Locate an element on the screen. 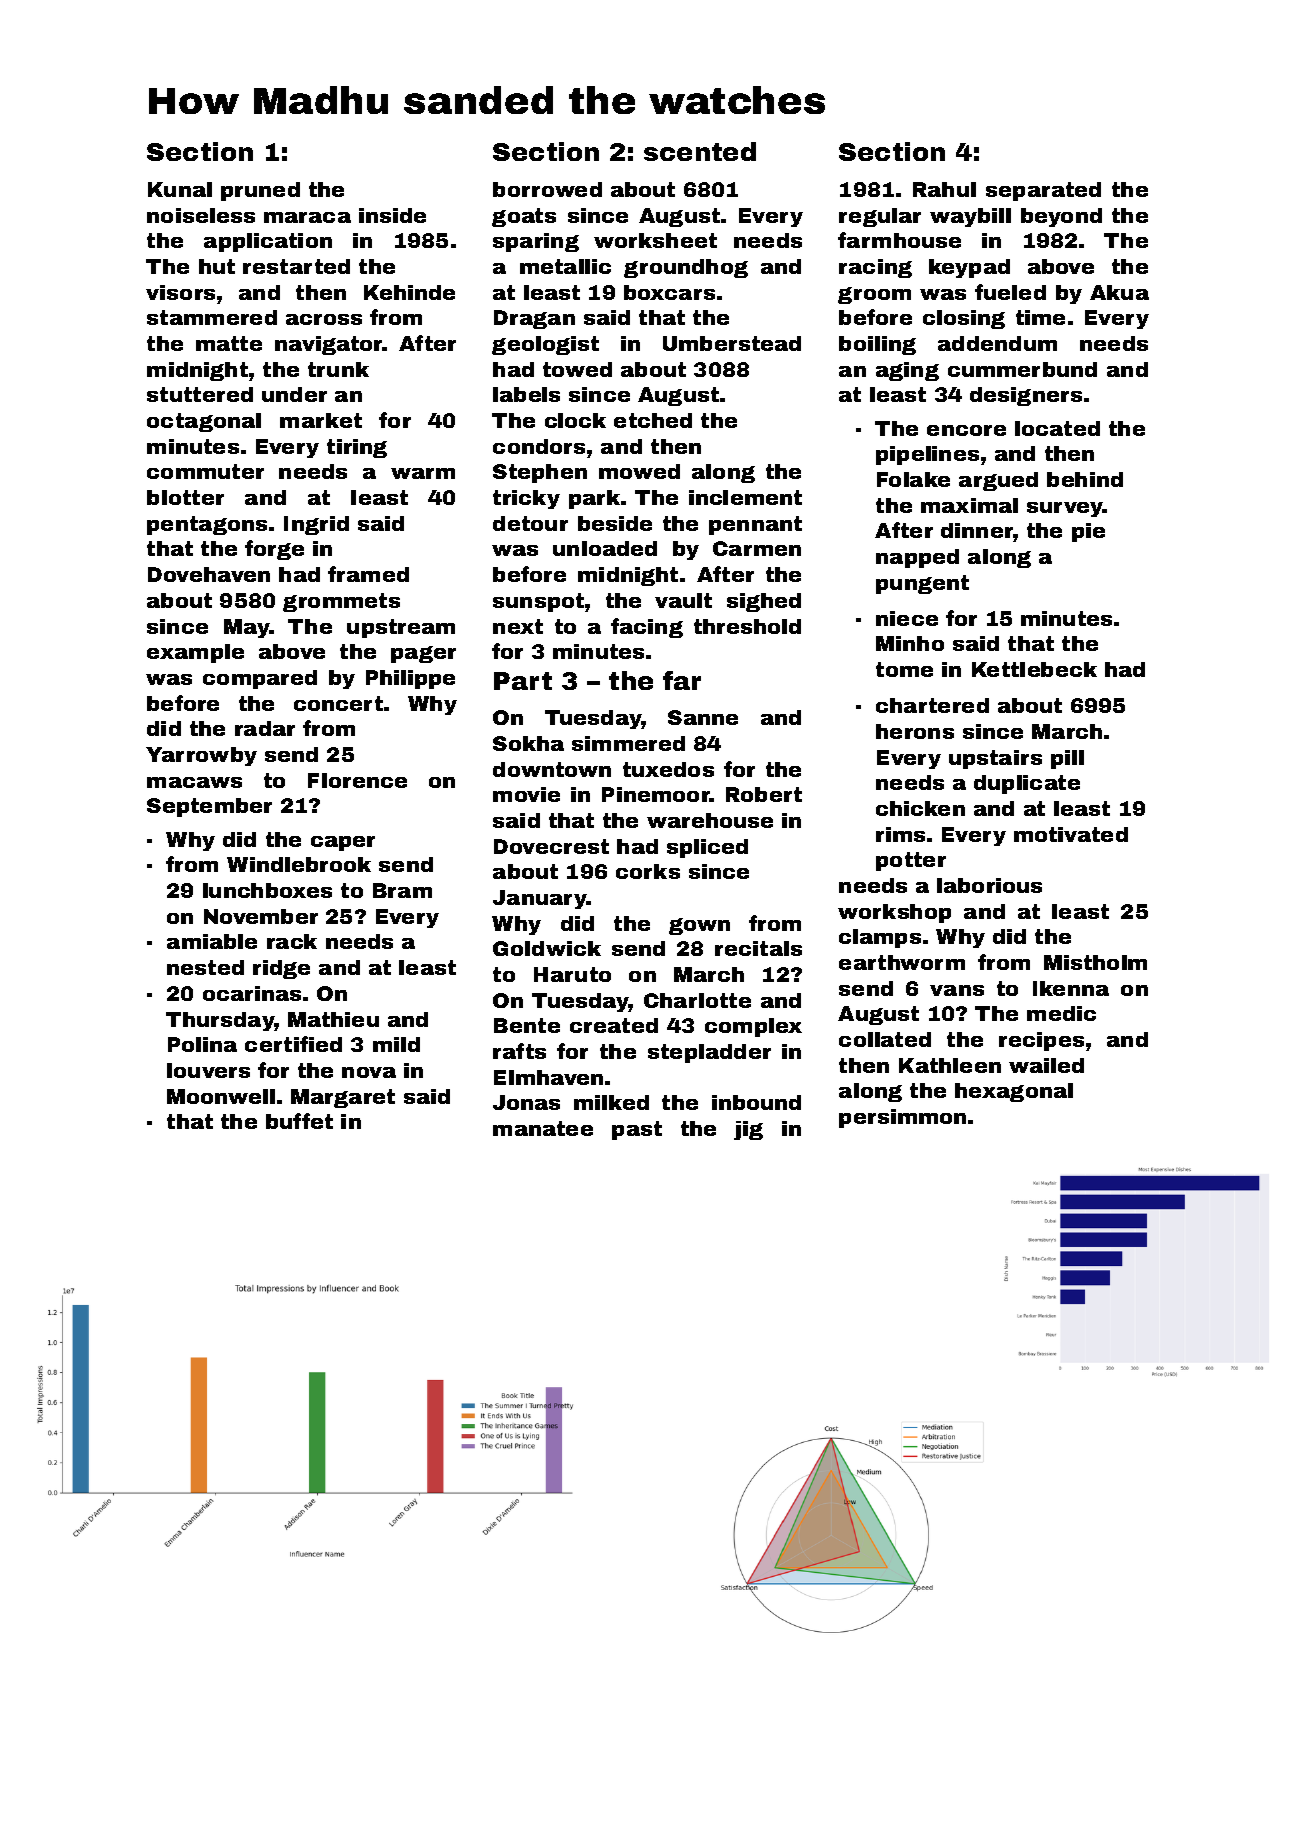  groundhog is located at coordinates (686, 268).
